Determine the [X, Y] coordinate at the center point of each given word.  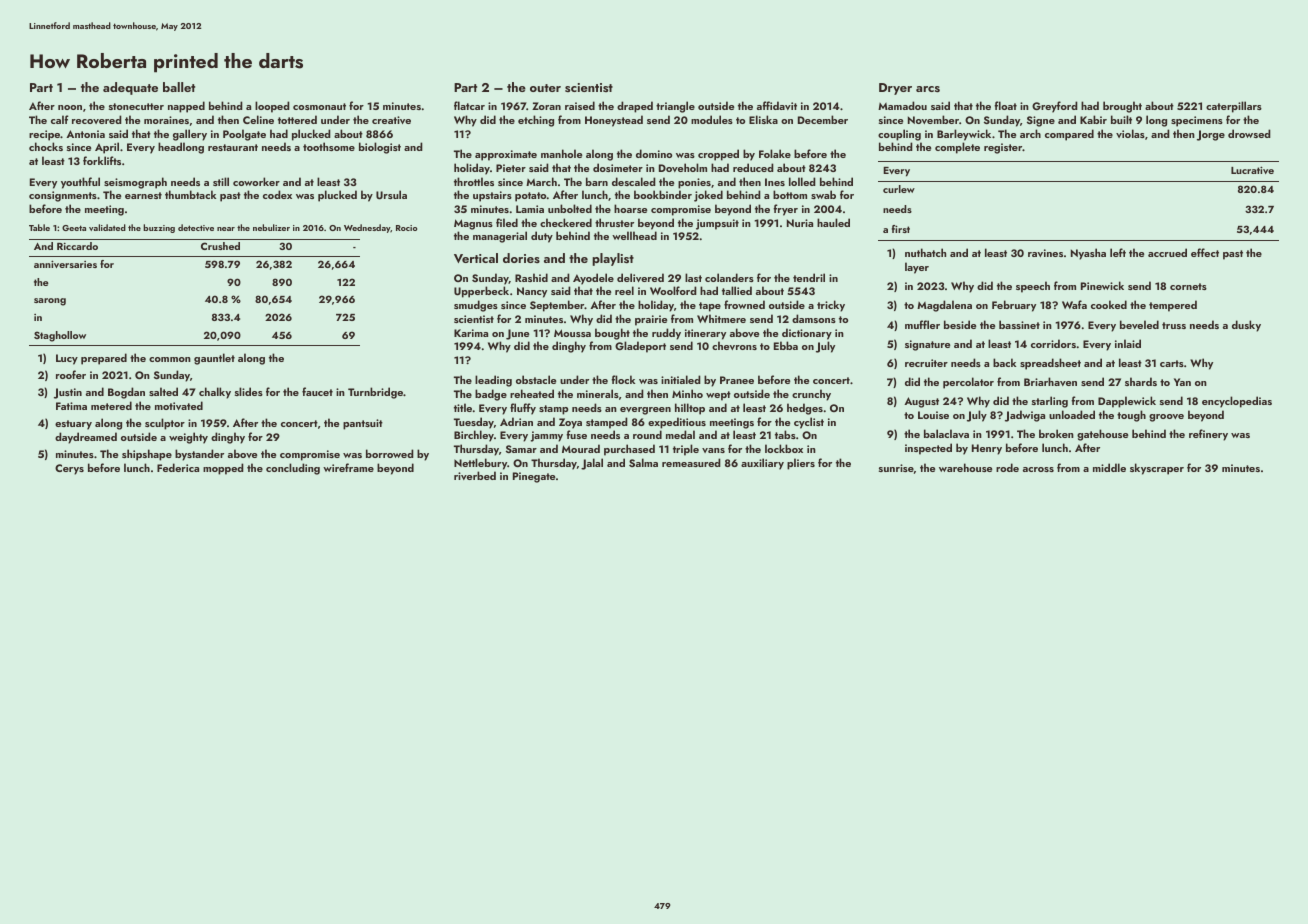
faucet [317, 391]
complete [957, 148]
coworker [256, 181]
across [1038, 469]
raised [580, 105]
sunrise [896, 468]
